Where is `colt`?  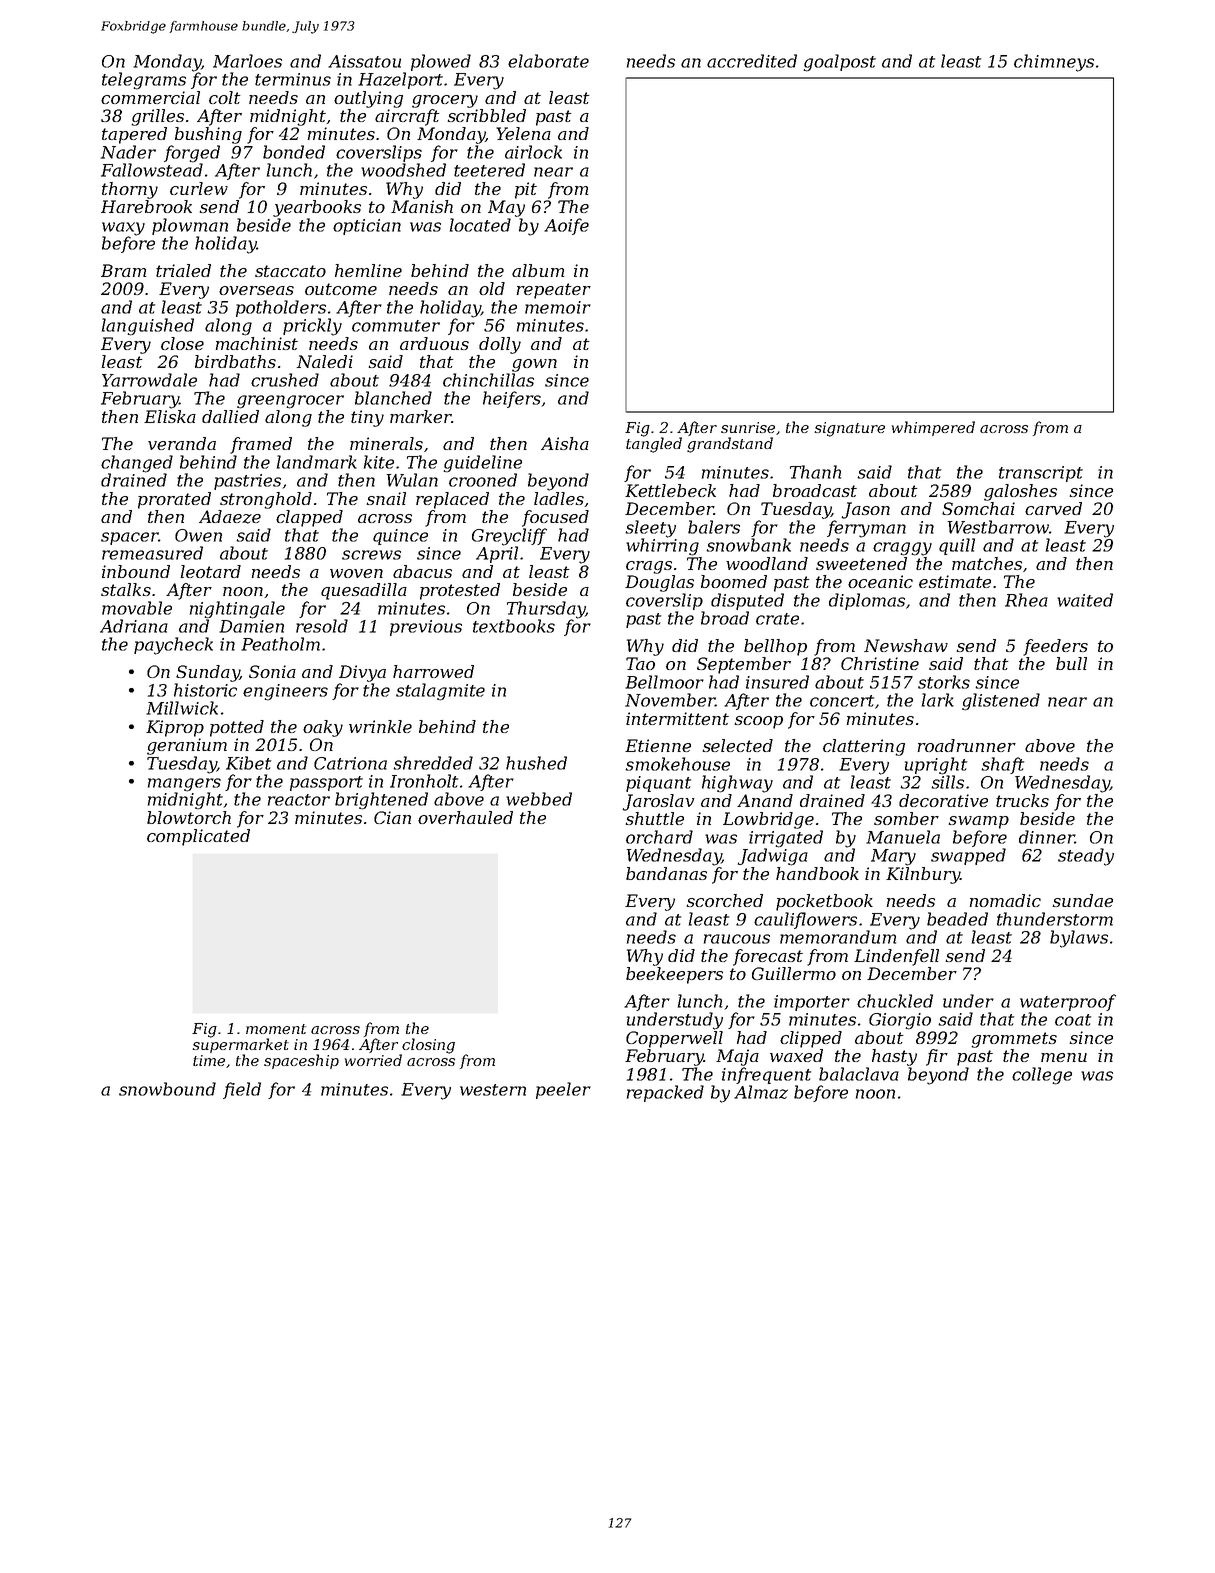
colt is located at coordinates (224, 97).
